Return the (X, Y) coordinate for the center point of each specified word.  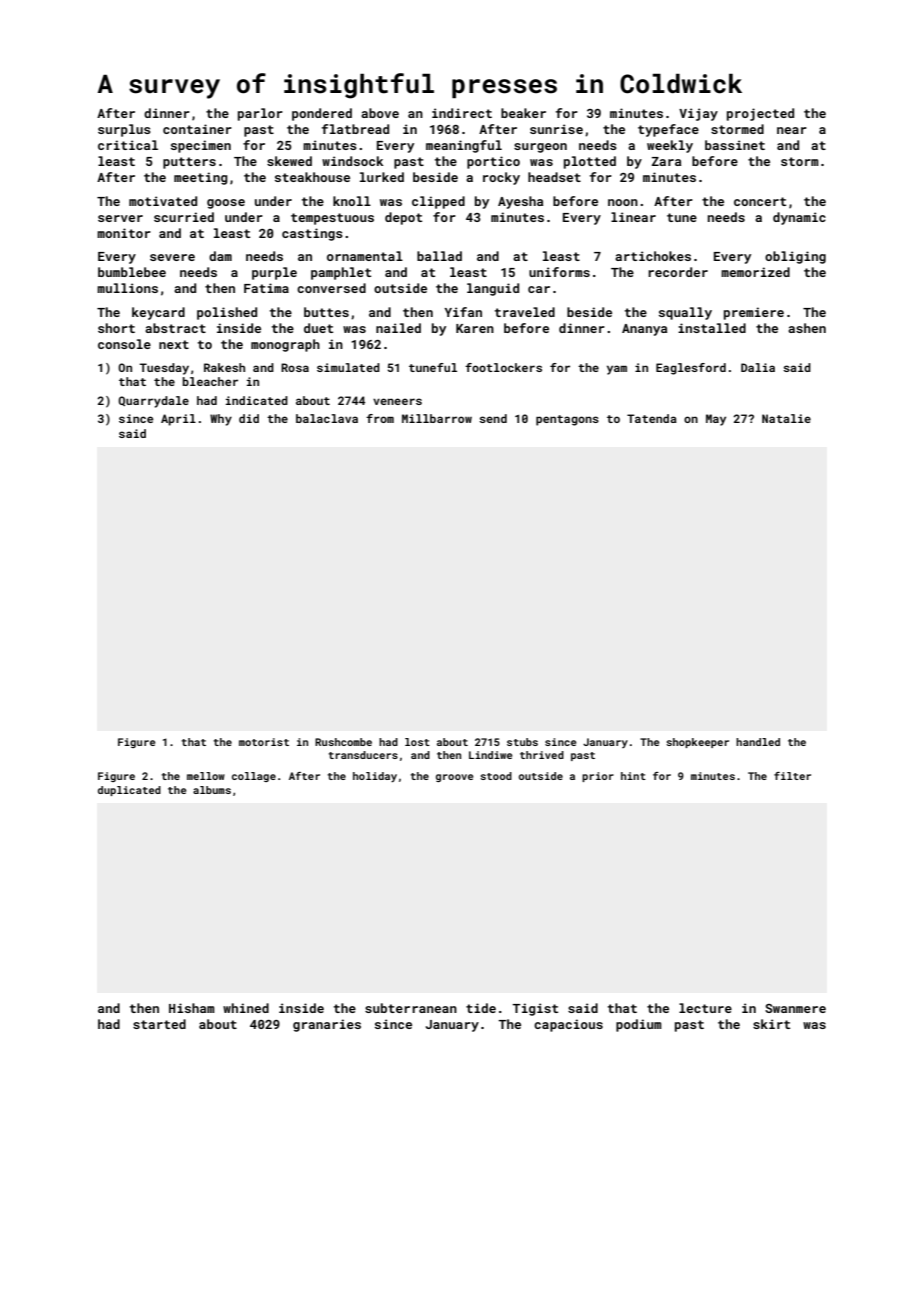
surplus (124, 130)
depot (403, 218)
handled (758, 742)
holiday (375, 777)
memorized (755, 272)
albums (212, 790)
